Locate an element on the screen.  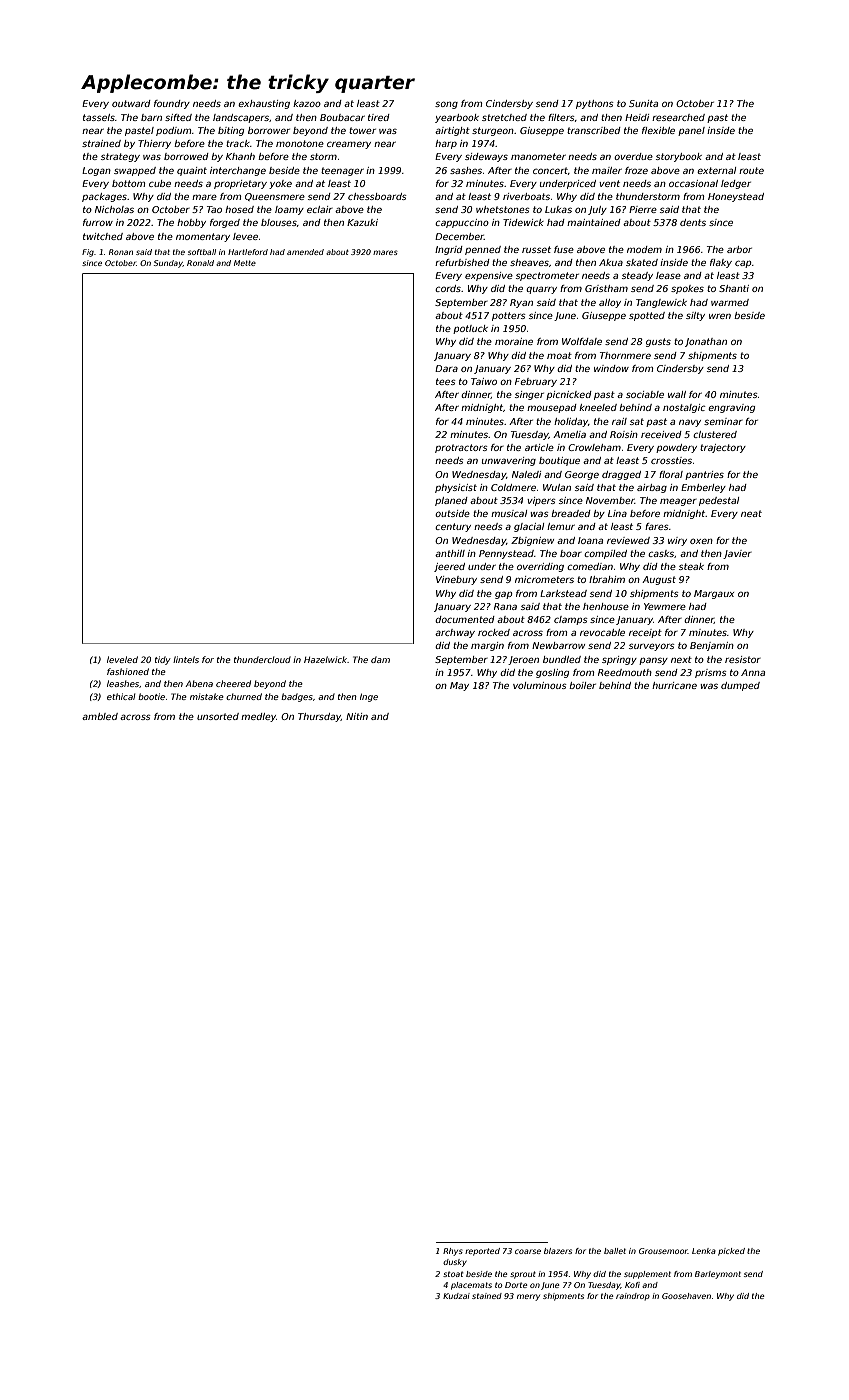
fuse is located at coordinates (564, 249).
